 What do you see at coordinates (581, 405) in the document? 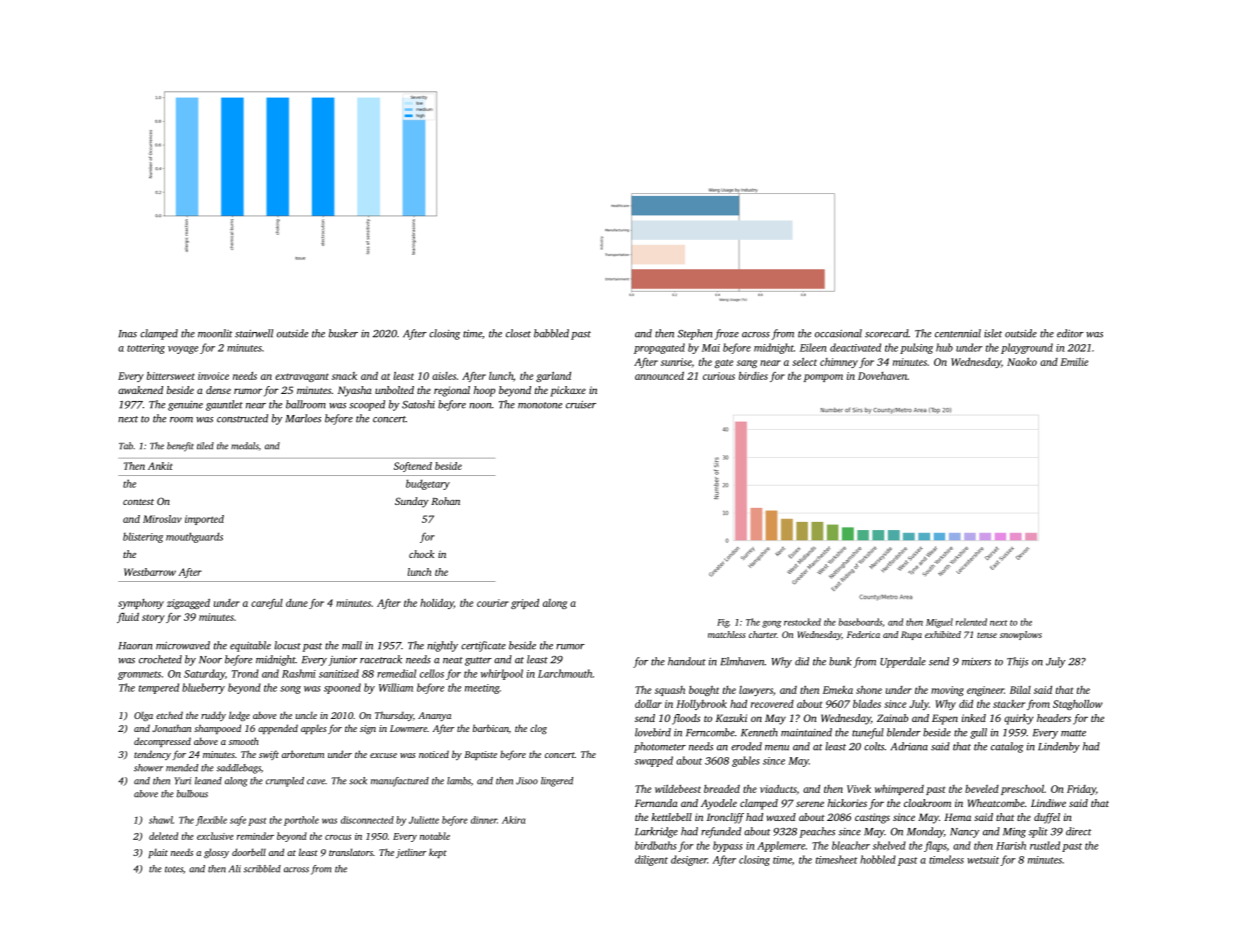
I see `cruiser` at bounding box center [581, 405].
